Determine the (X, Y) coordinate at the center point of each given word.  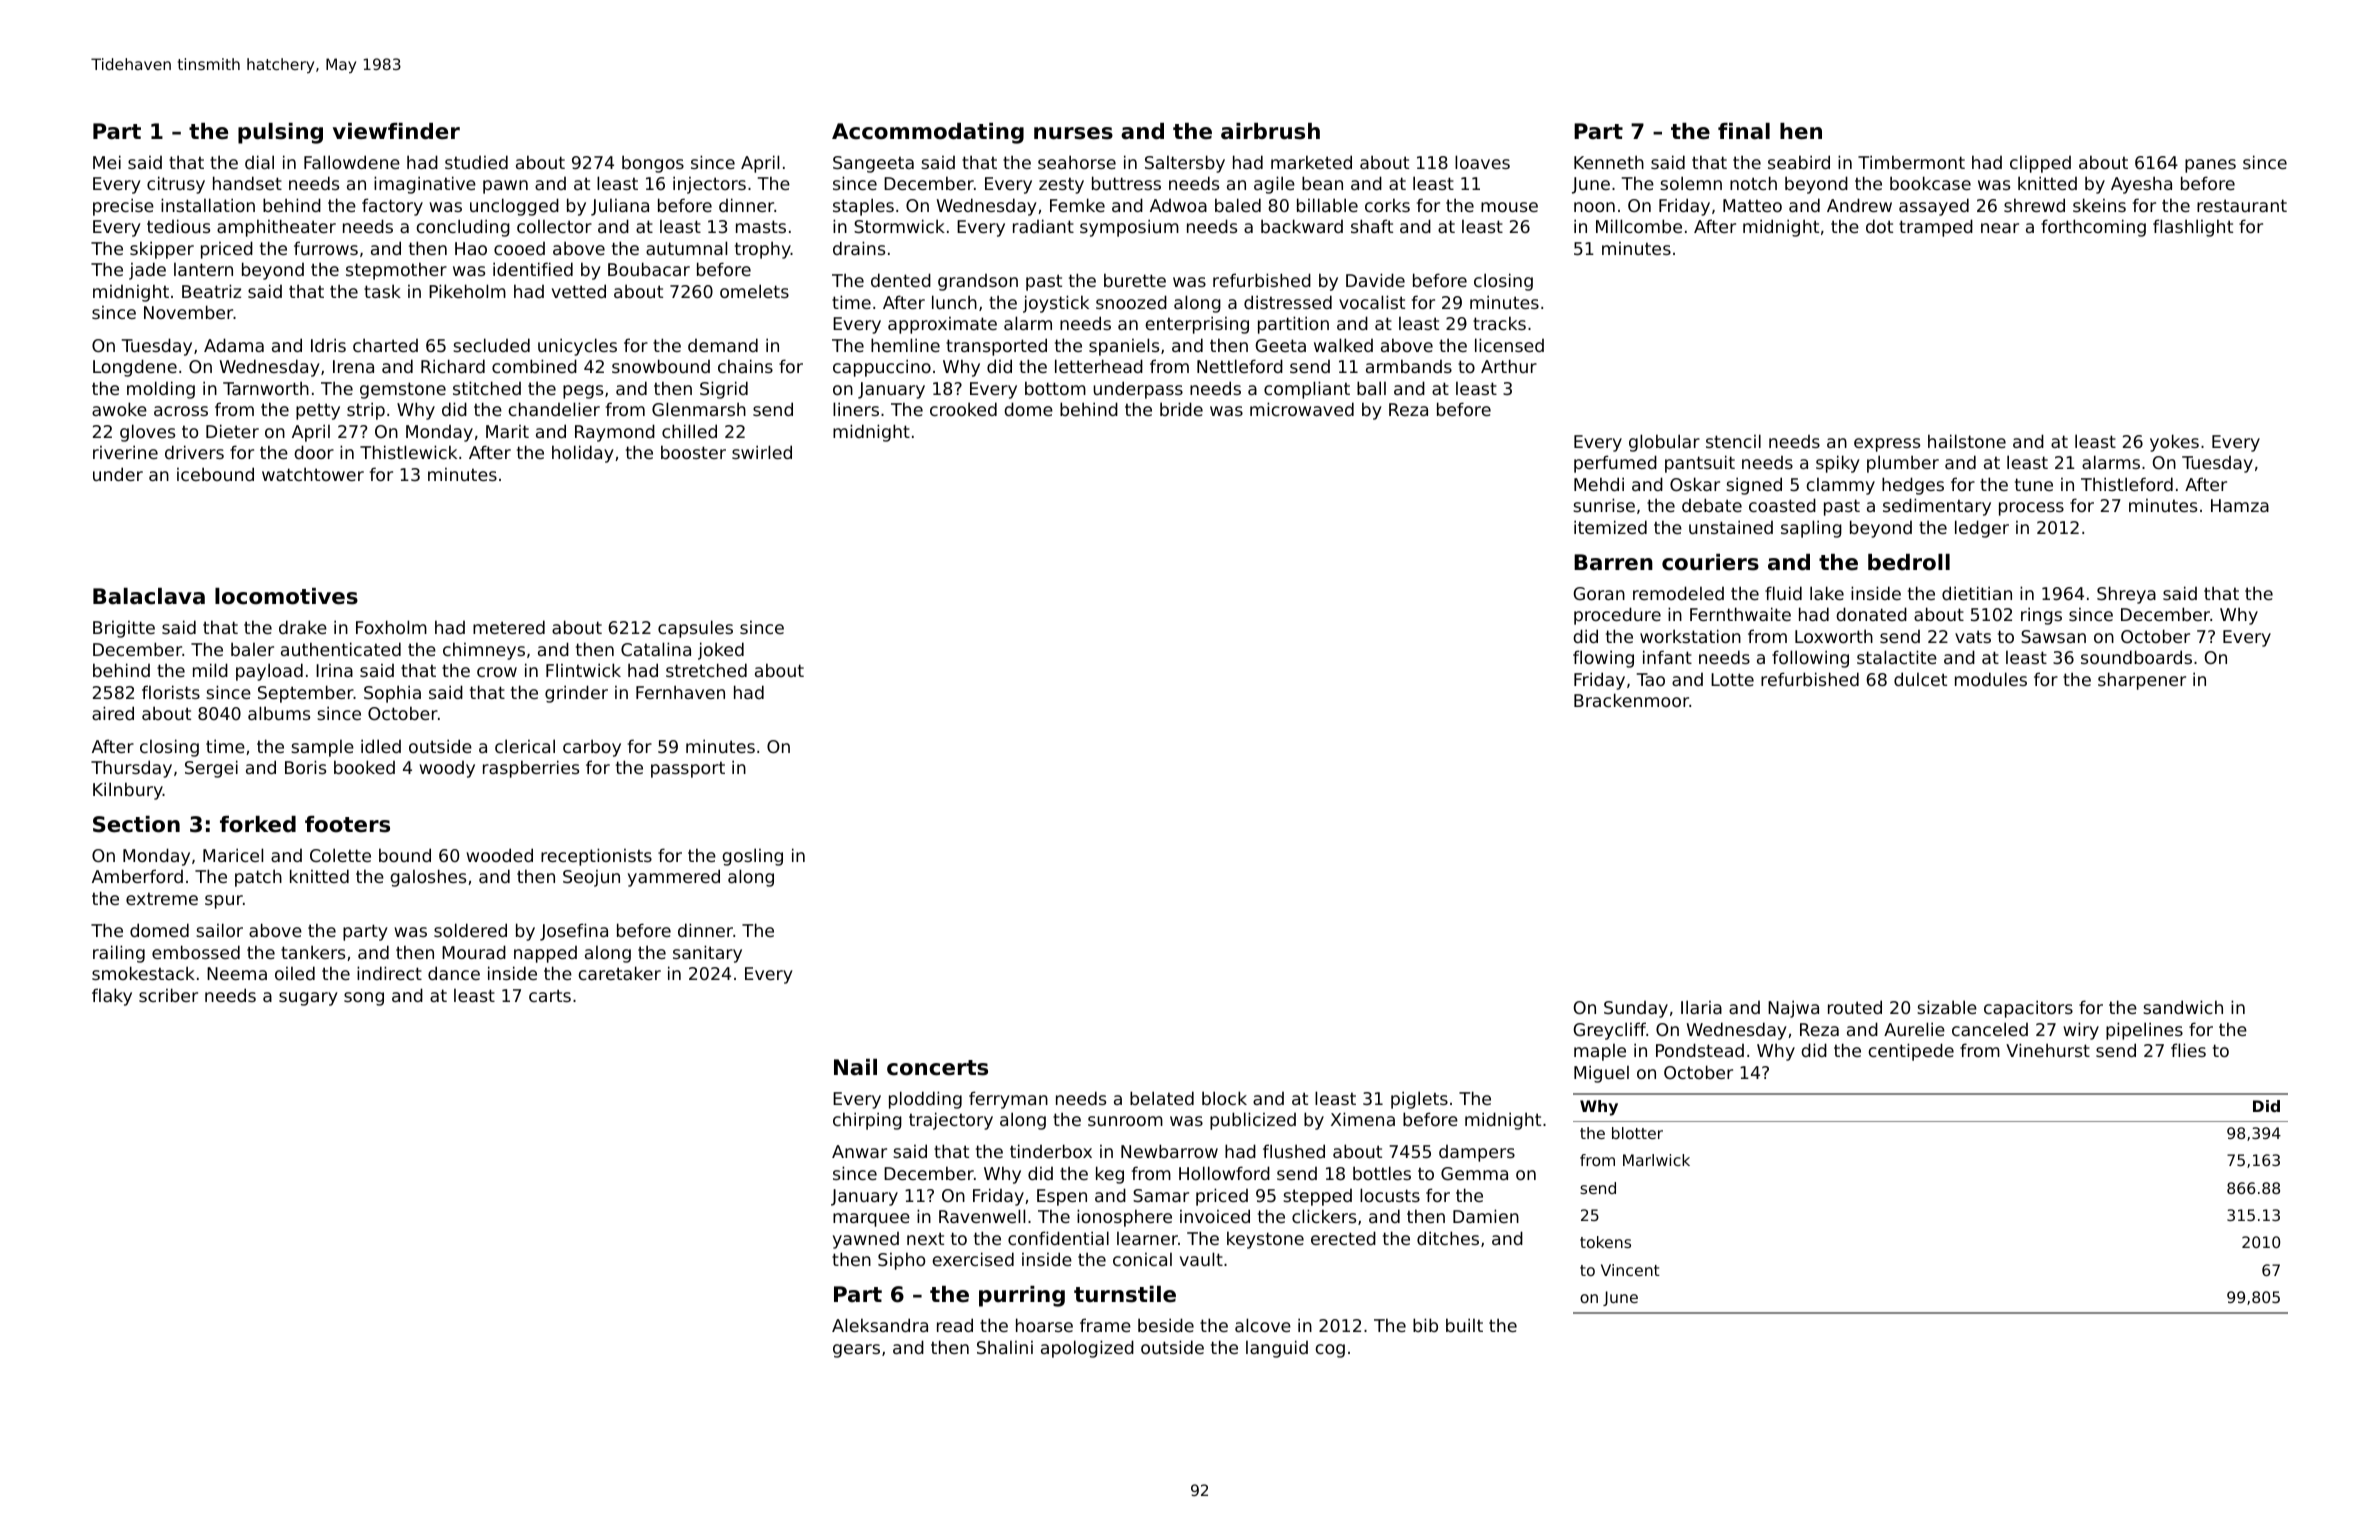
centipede (1911, 1052)
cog (1330, 1351)
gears (856, 1351)
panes (2210, 166)
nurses (1073, 133)
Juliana (620, 207)
